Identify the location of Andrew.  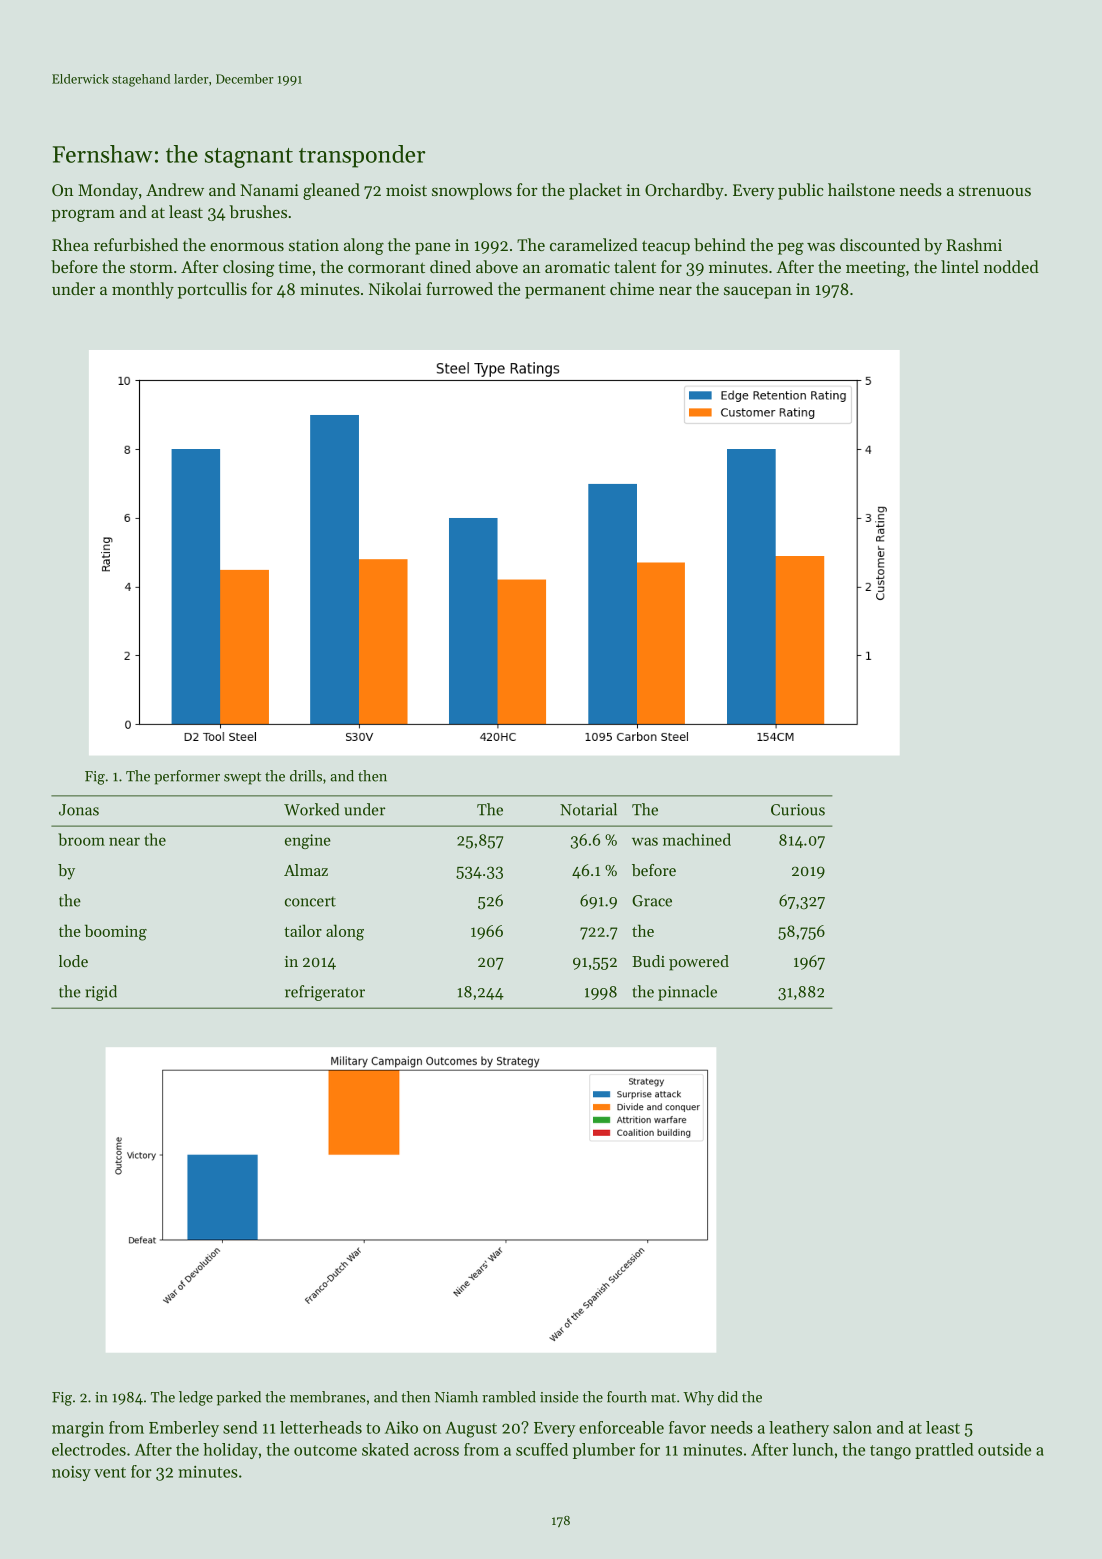
(175, 189).
